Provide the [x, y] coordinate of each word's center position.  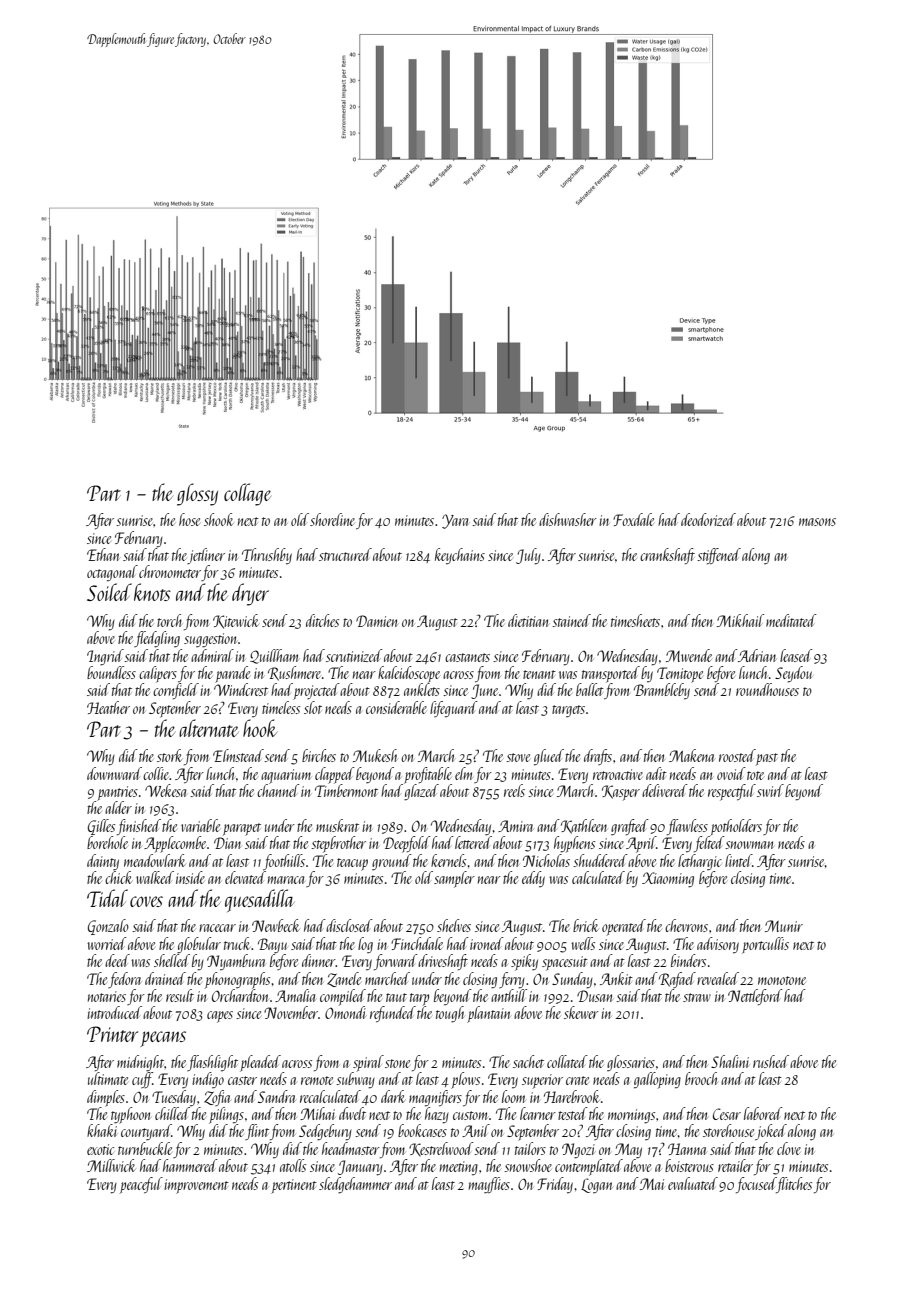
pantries [117, 793]
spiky [524, 962]
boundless [111, 672]
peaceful [141, 1185]
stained [571, 620]
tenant [539, 674]
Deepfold [407, 844]
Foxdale [633, 519]
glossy [197, 494]
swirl [770, 790]
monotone [782, 980]
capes [220, 1017]
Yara [455, 521]
